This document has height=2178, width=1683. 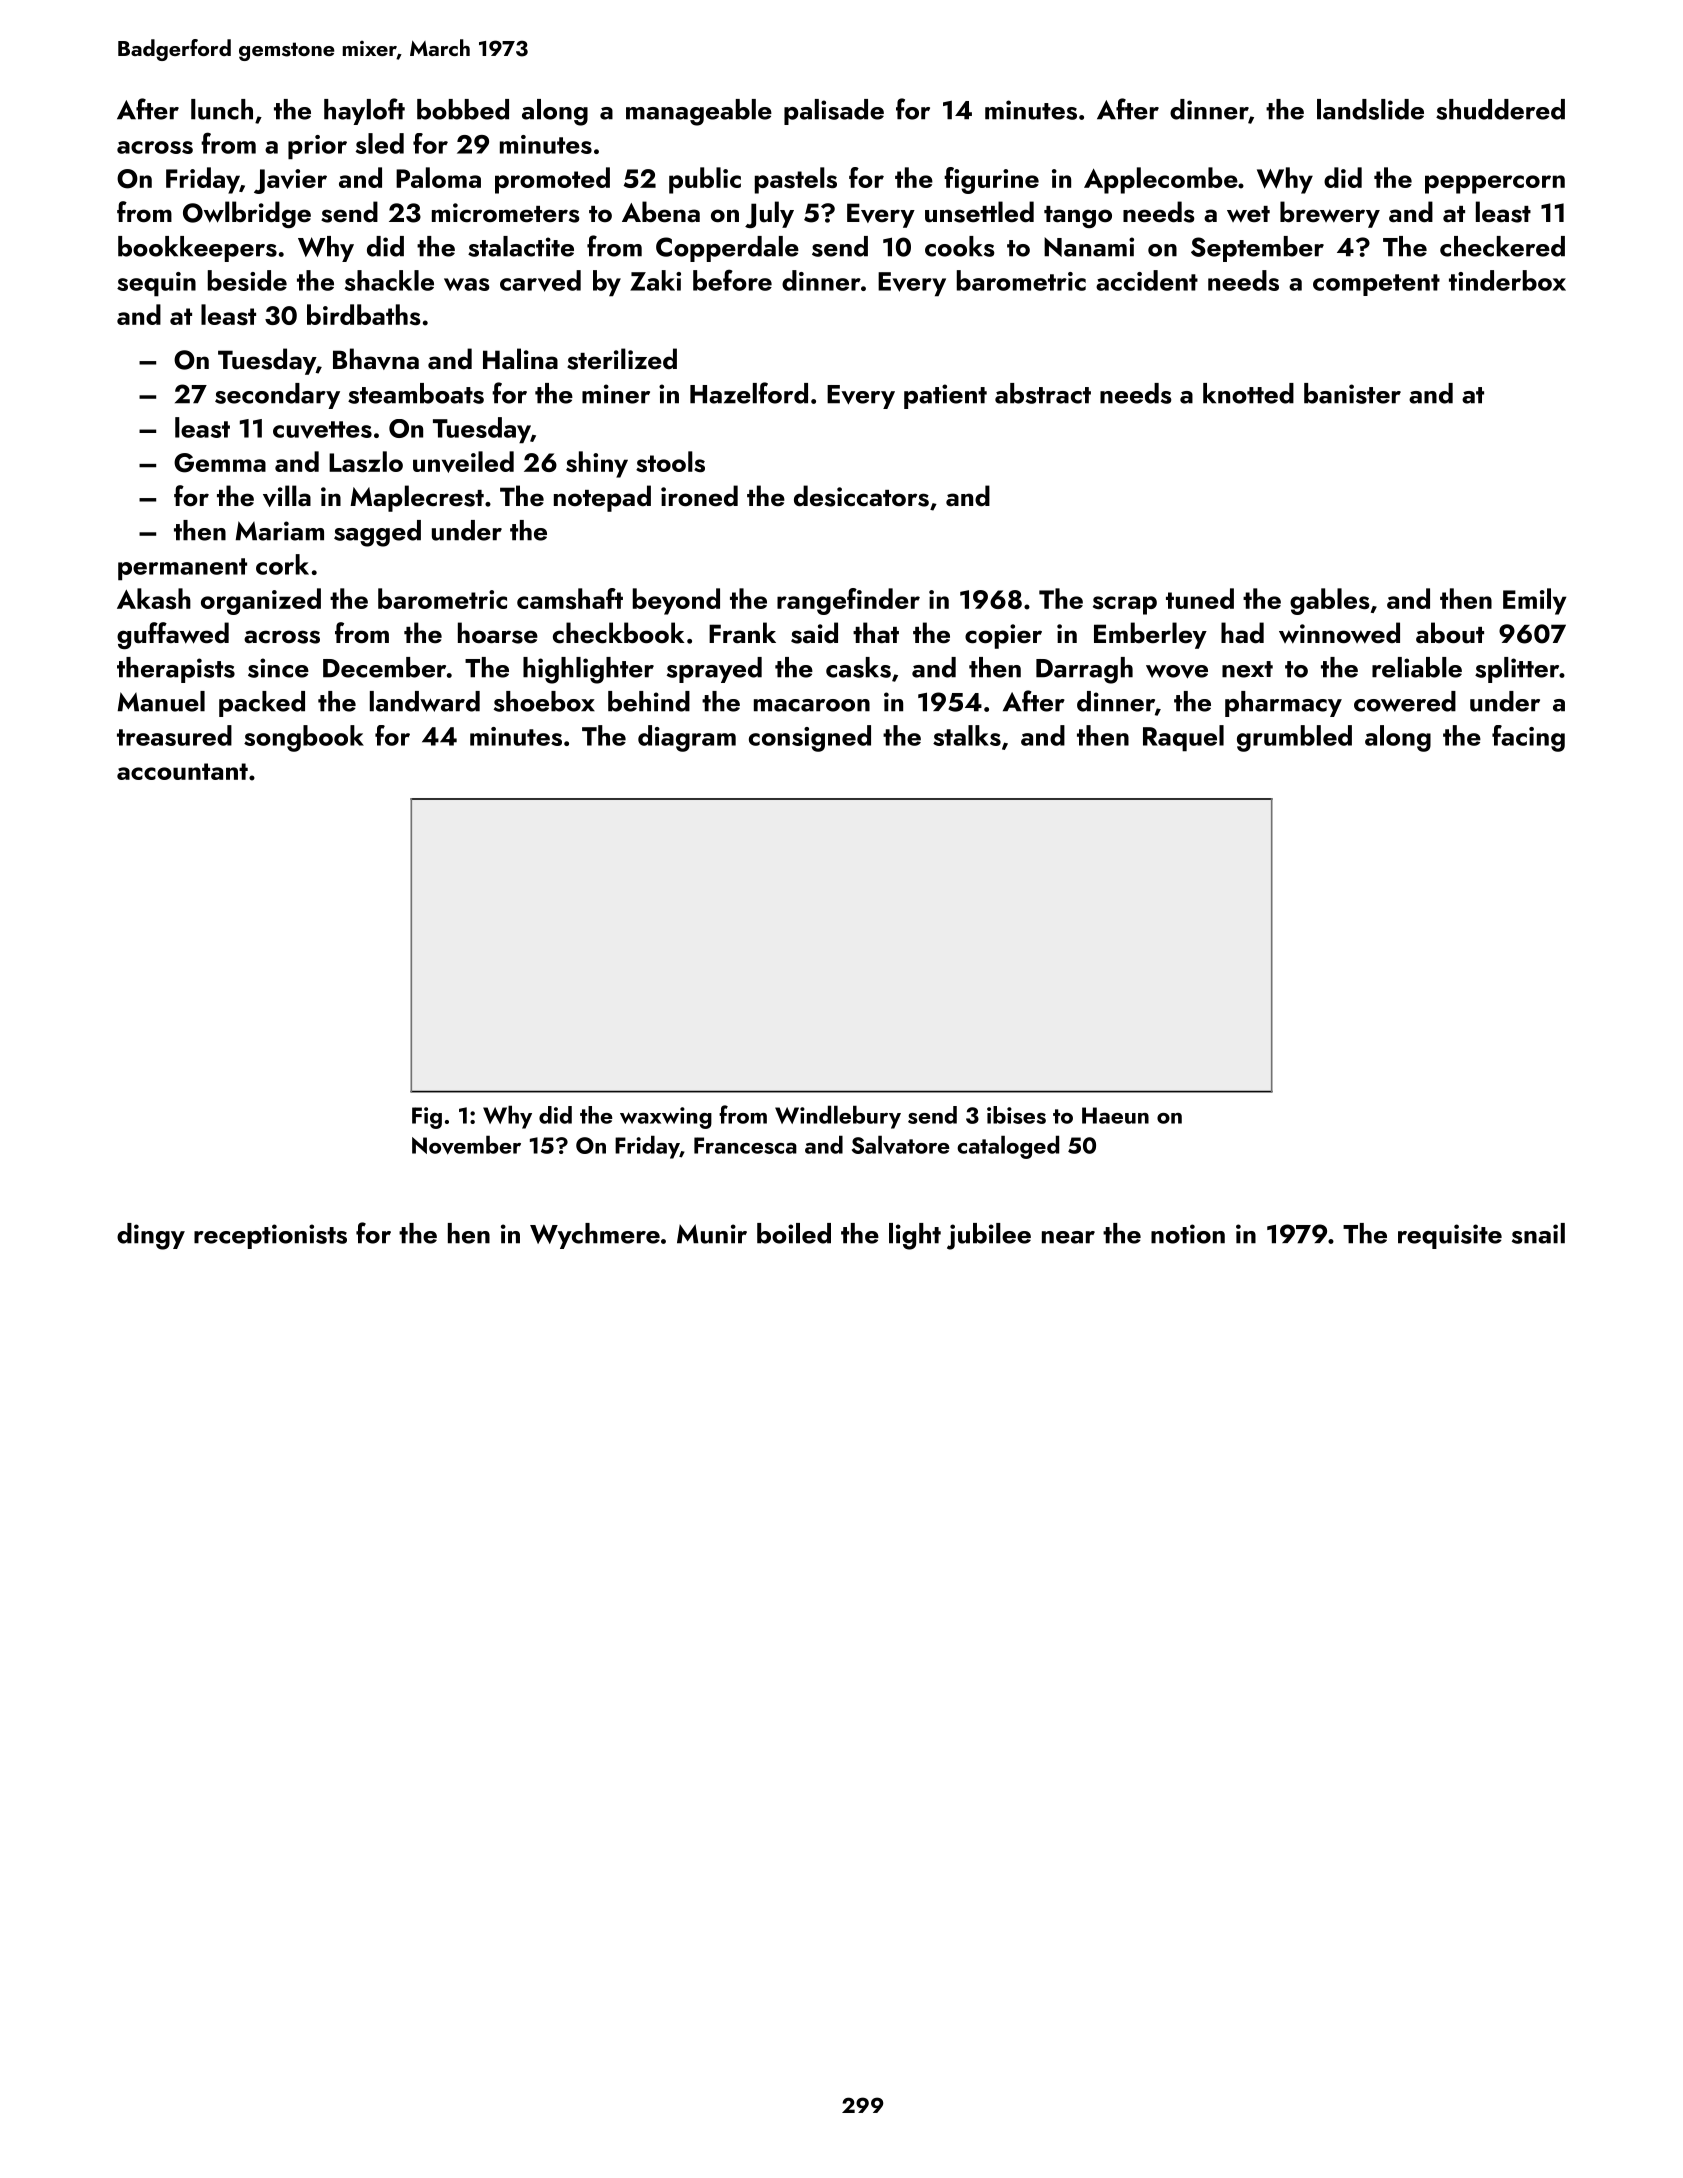 I want to click on accountant, so click(x=182, y=771).
